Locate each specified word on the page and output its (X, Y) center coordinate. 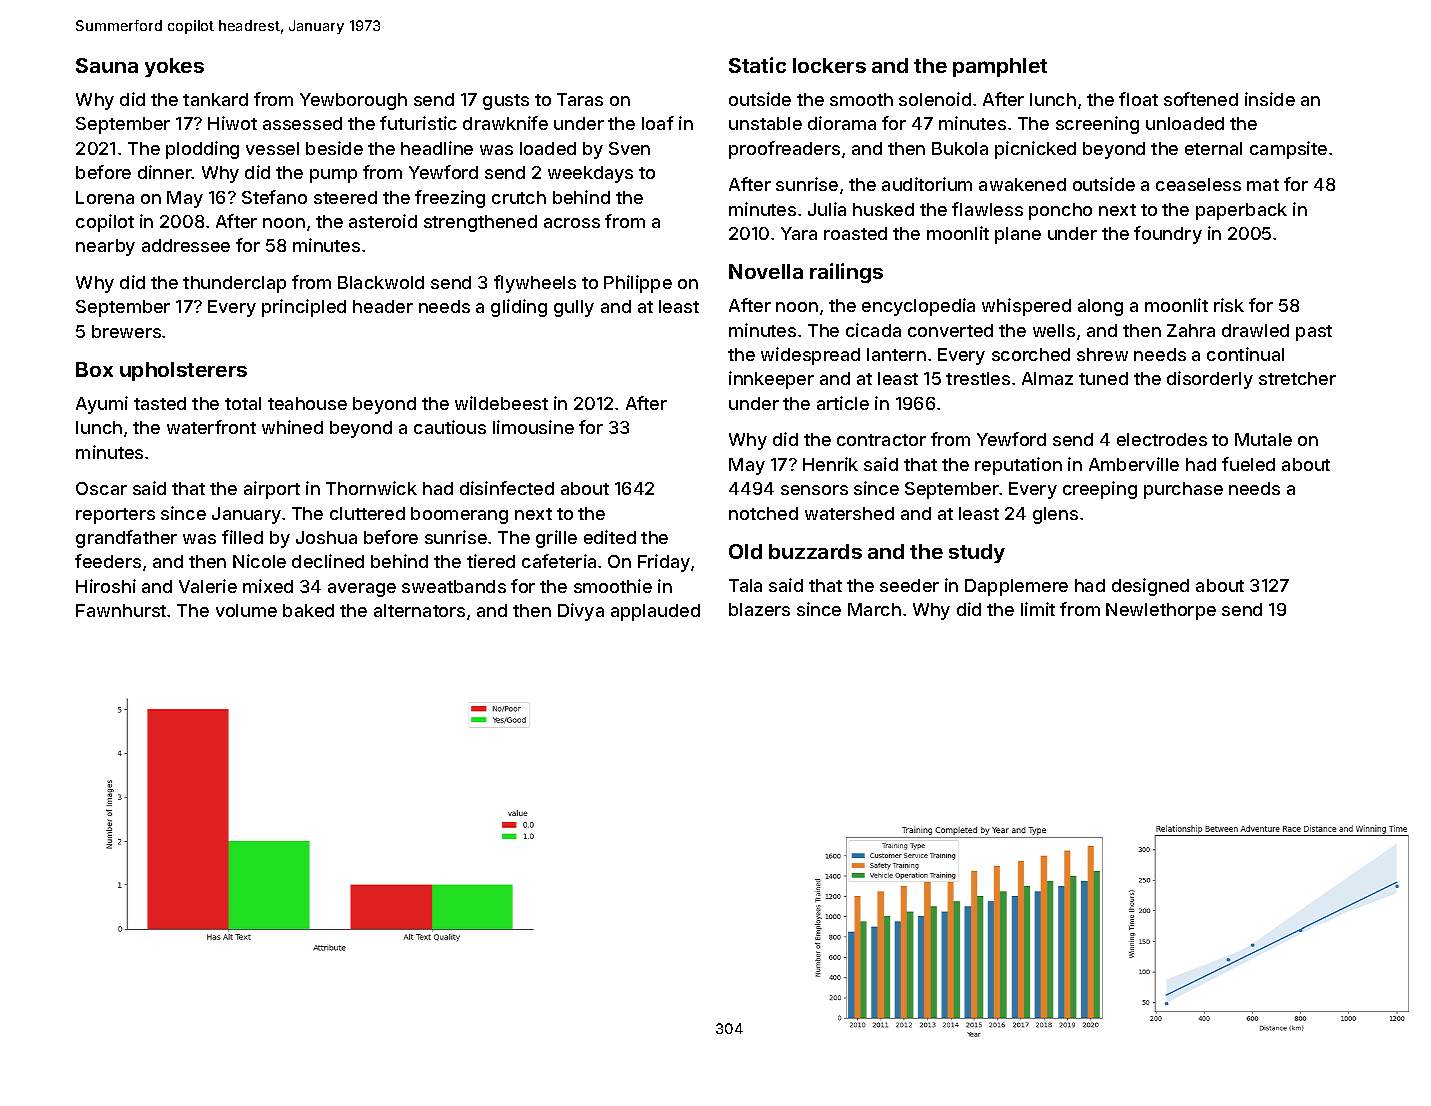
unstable (765, 123)
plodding (202, 150)
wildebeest (501, 403)
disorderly (1210, 380)
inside (1270, 99)
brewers (126, 331)
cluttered (367, 513)
